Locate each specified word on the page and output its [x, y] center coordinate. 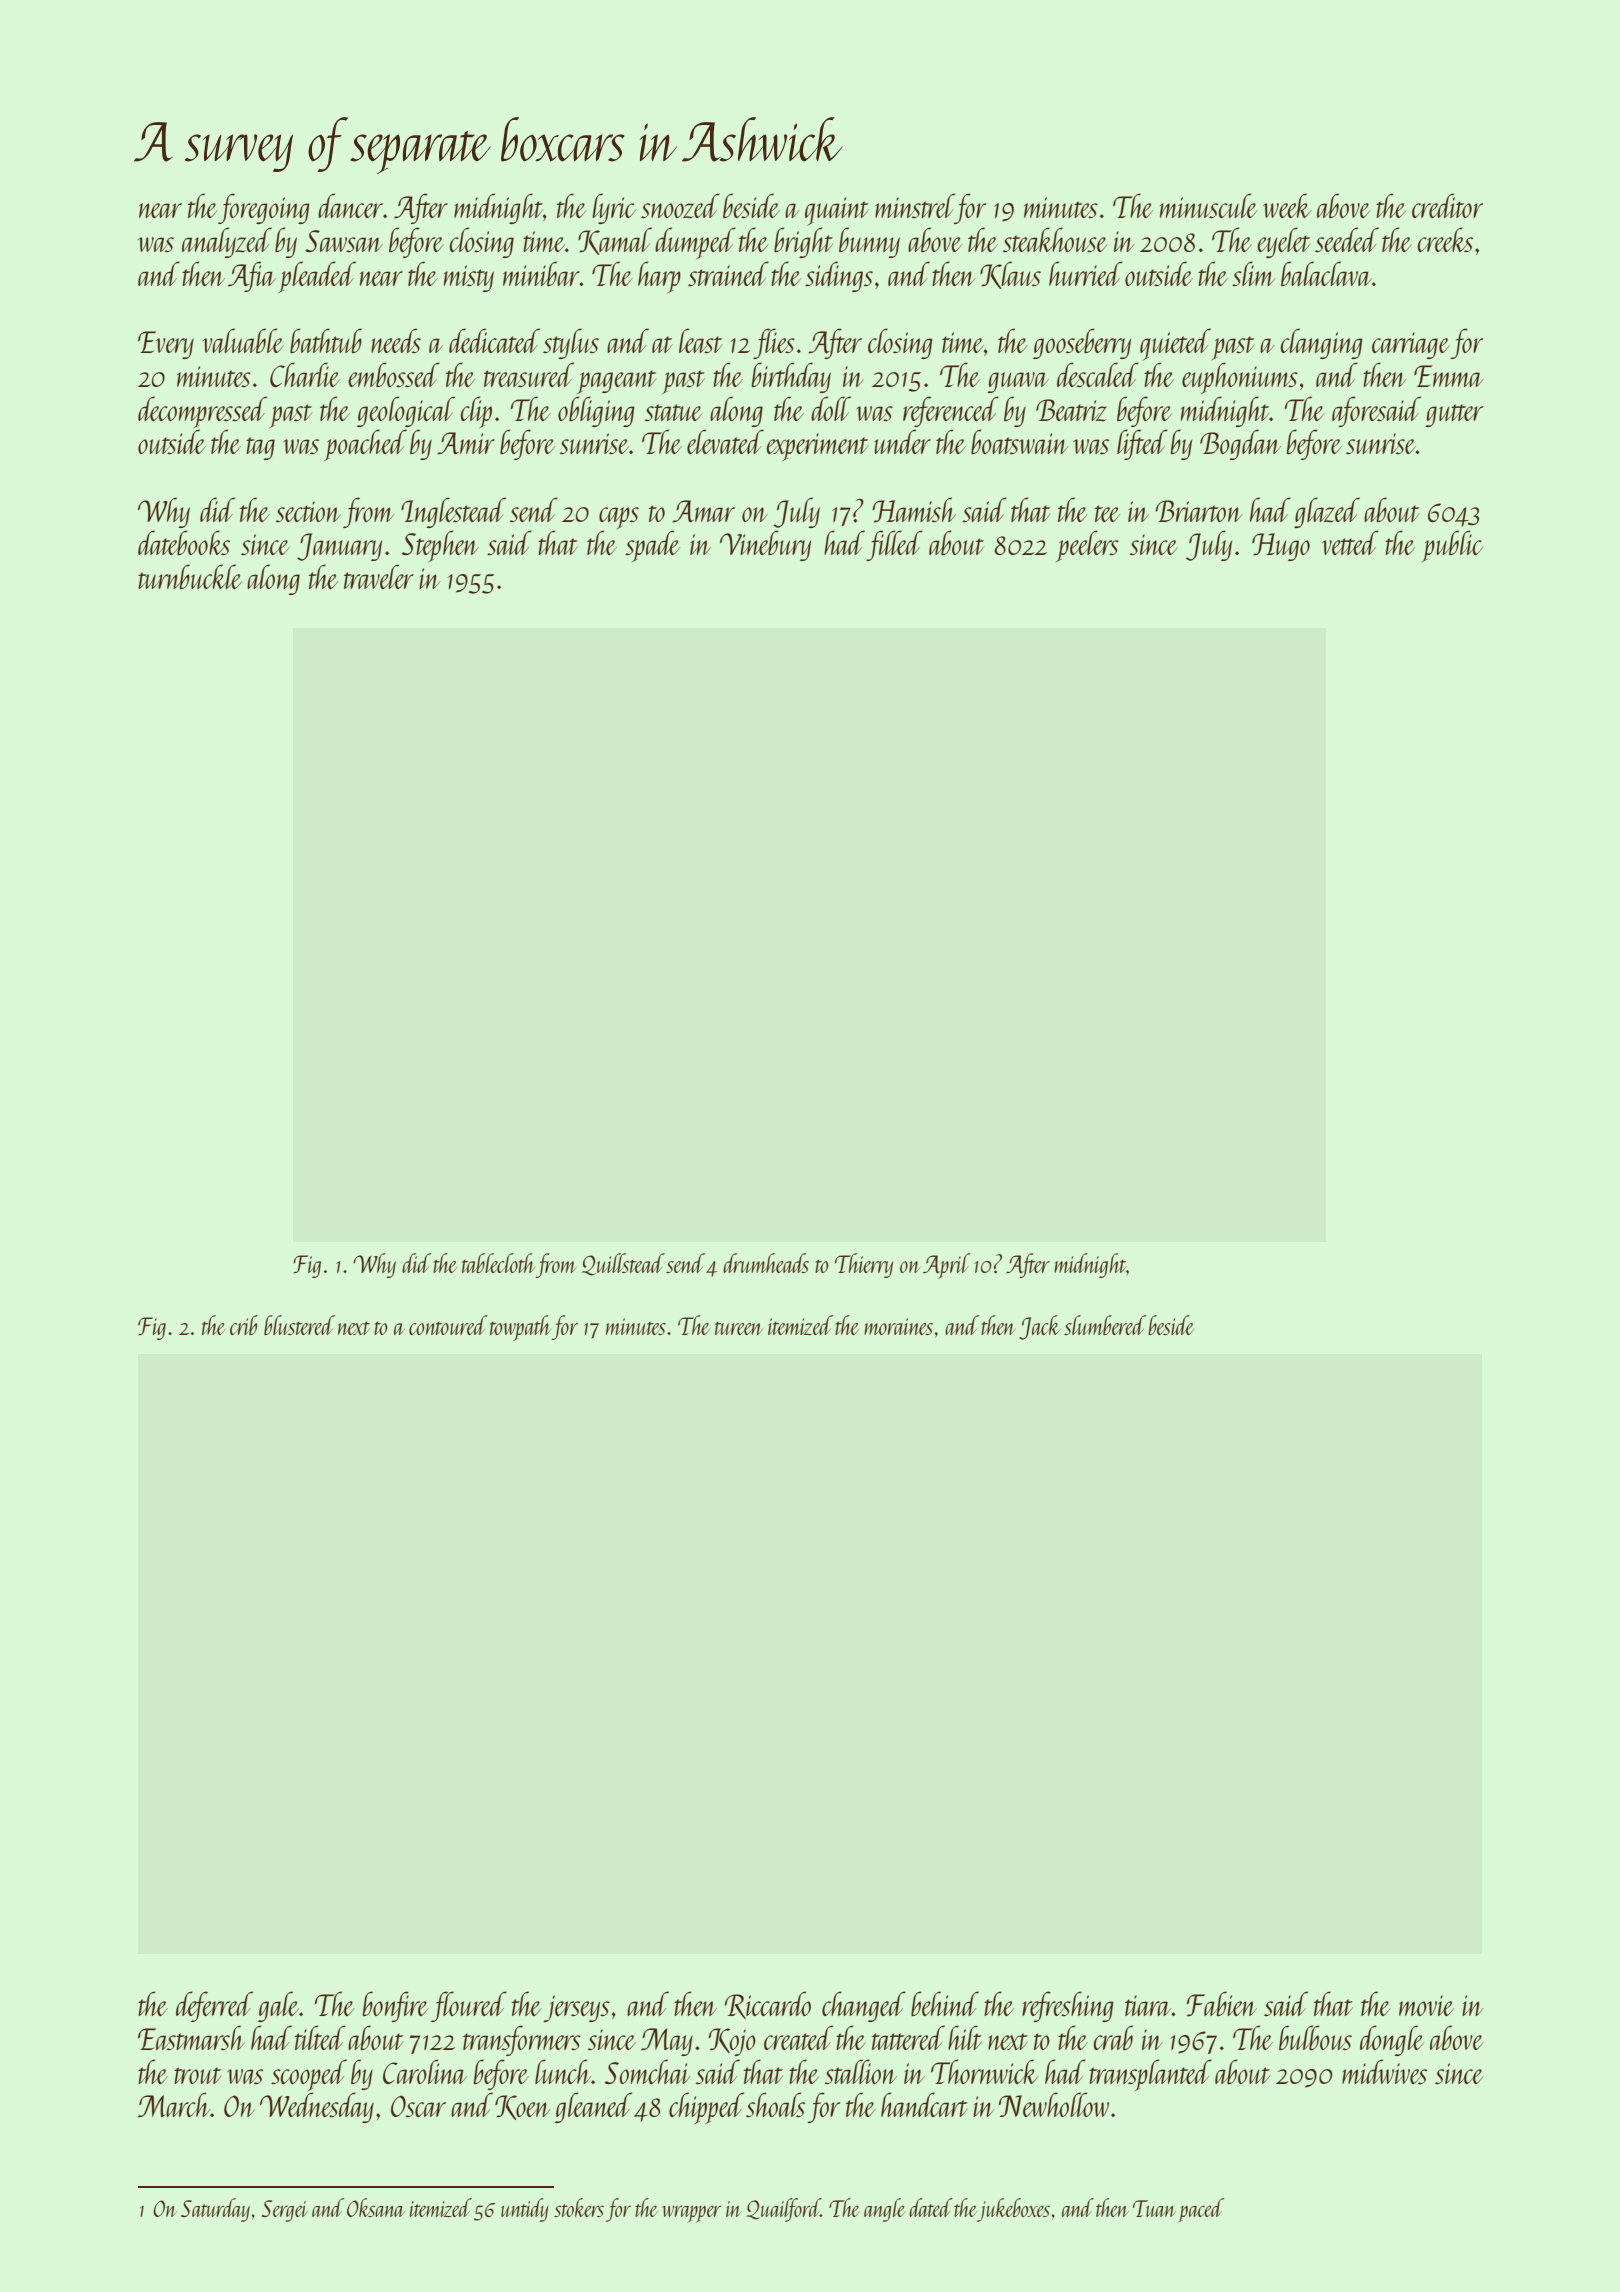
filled [894, 545]
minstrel [915, 205]
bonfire [395, 2006]
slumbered [1105, 1325]
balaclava [1326, 273]
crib [244, 1325]
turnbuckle [190, 576]
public [1453, 546]
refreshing [1068, 2006]
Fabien [1222, 2004]
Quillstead [623, 1264]
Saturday [215, 2210]
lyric [614, 208]
